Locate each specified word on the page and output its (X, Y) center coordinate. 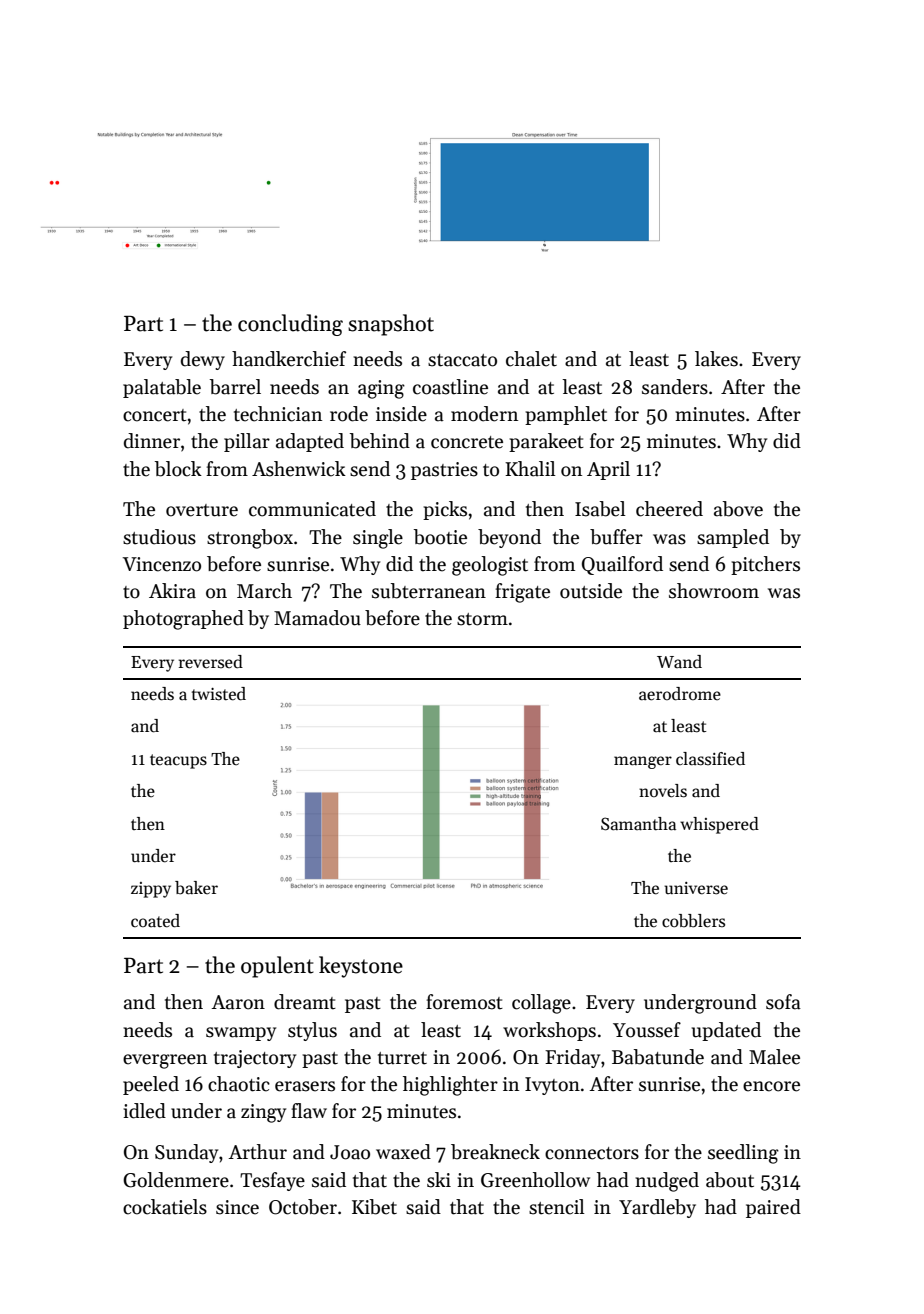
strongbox (250, 539)
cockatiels (165, 1207)
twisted (219, 694)
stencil (557, 1207)
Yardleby (657, 1208)
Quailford (622, 565)
